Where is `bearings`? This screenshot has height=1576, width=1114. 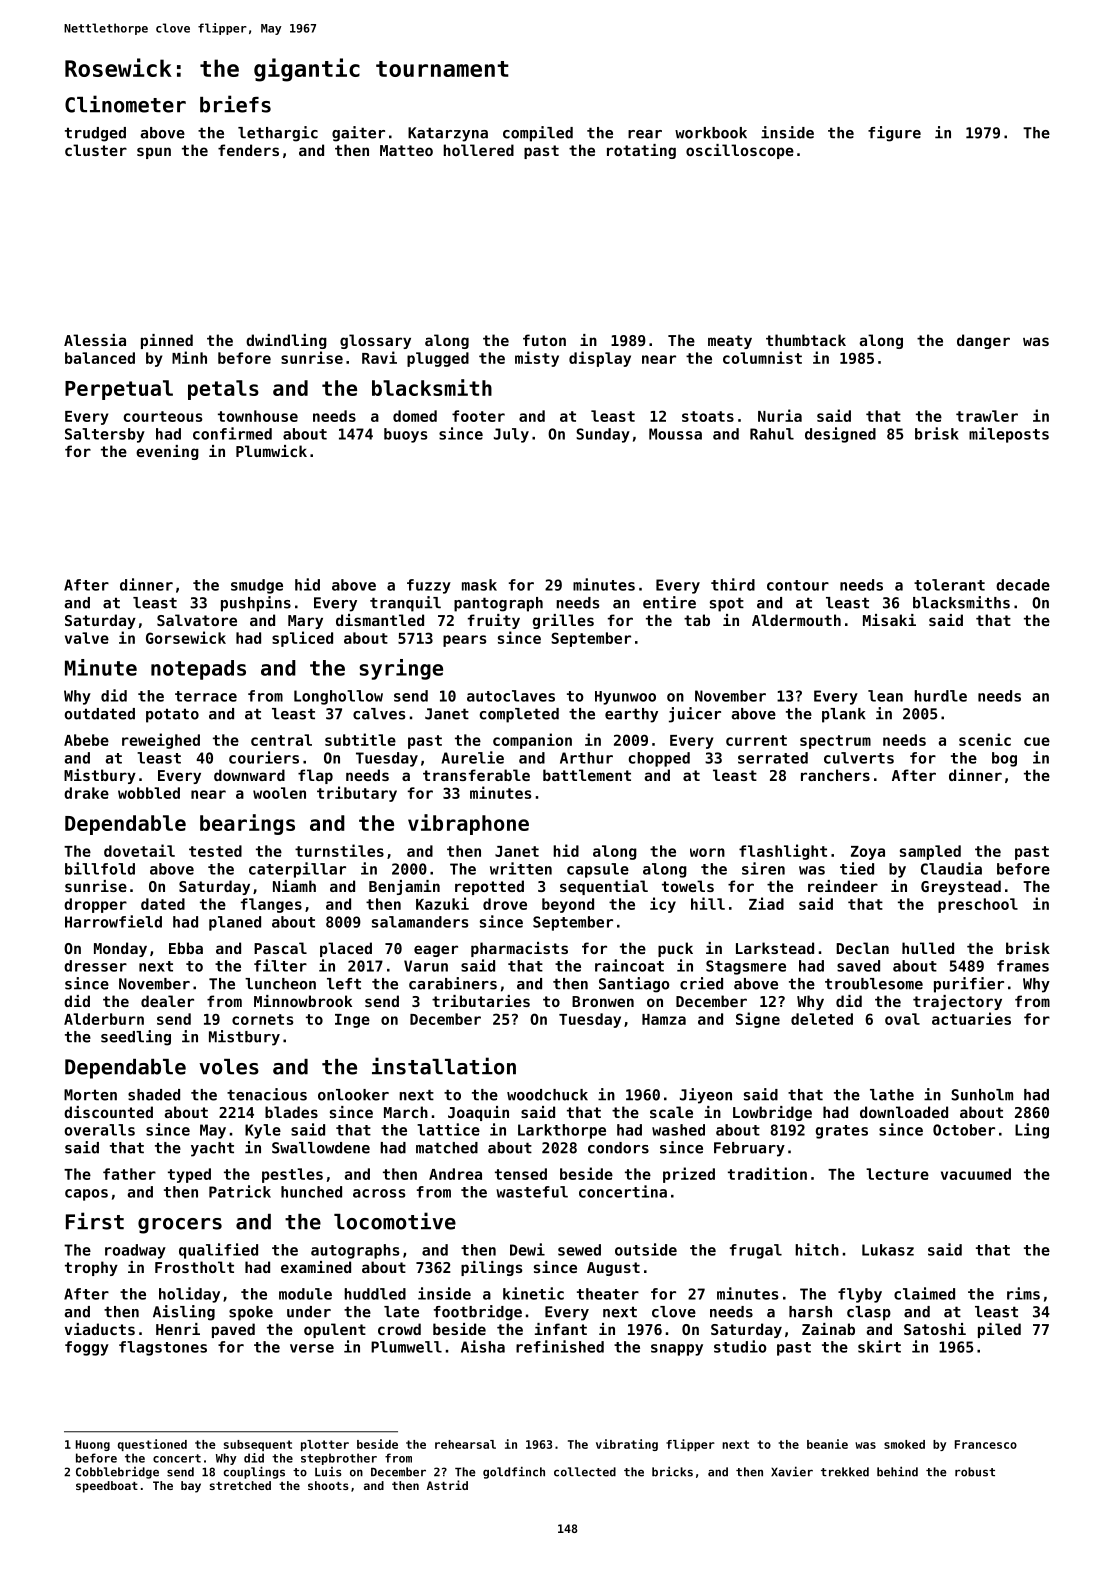
bearings is located at coordinates (247, 824).
